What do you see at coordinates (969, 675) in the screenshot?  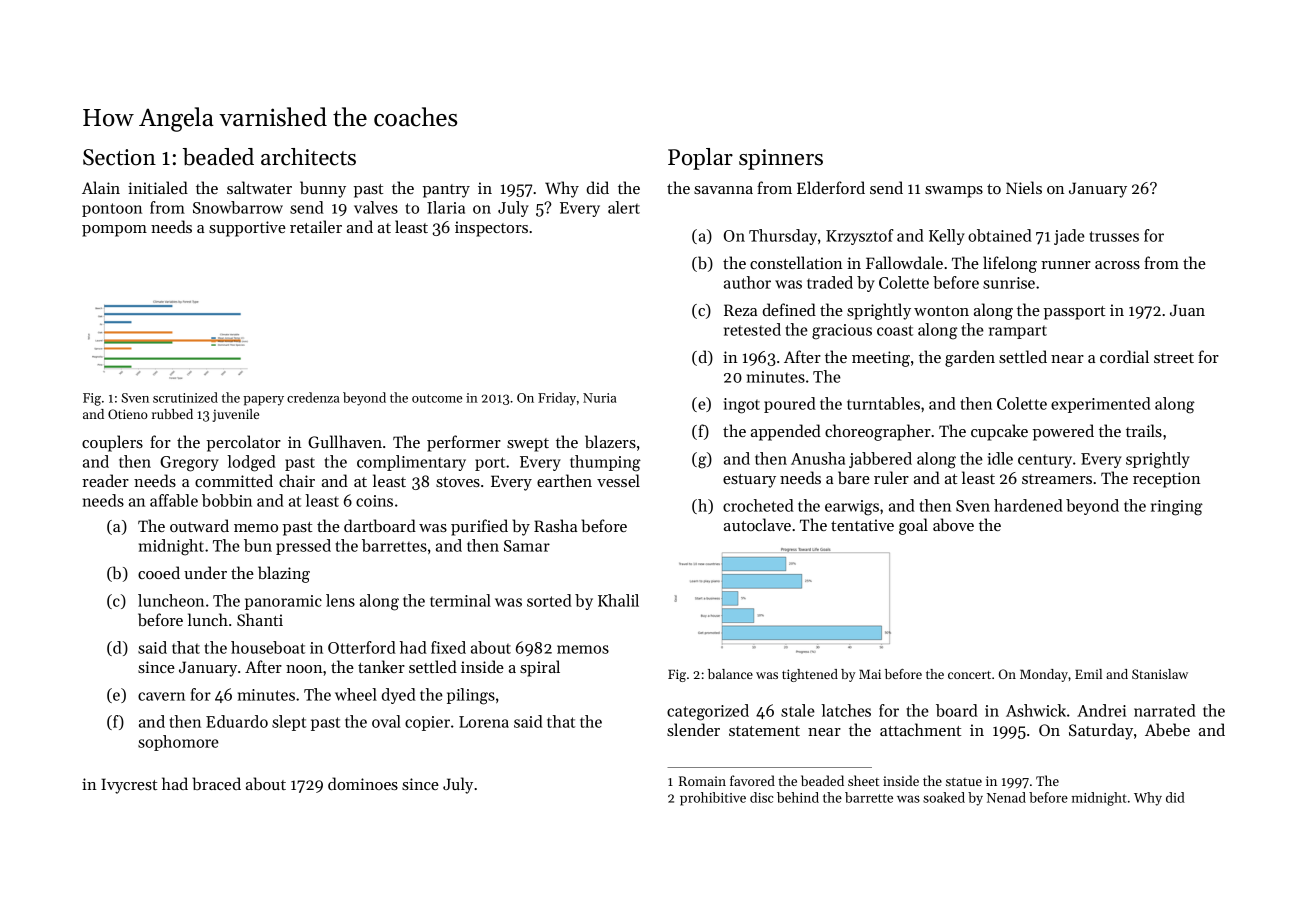 I see `concert` at bounding box center [969, 675].
